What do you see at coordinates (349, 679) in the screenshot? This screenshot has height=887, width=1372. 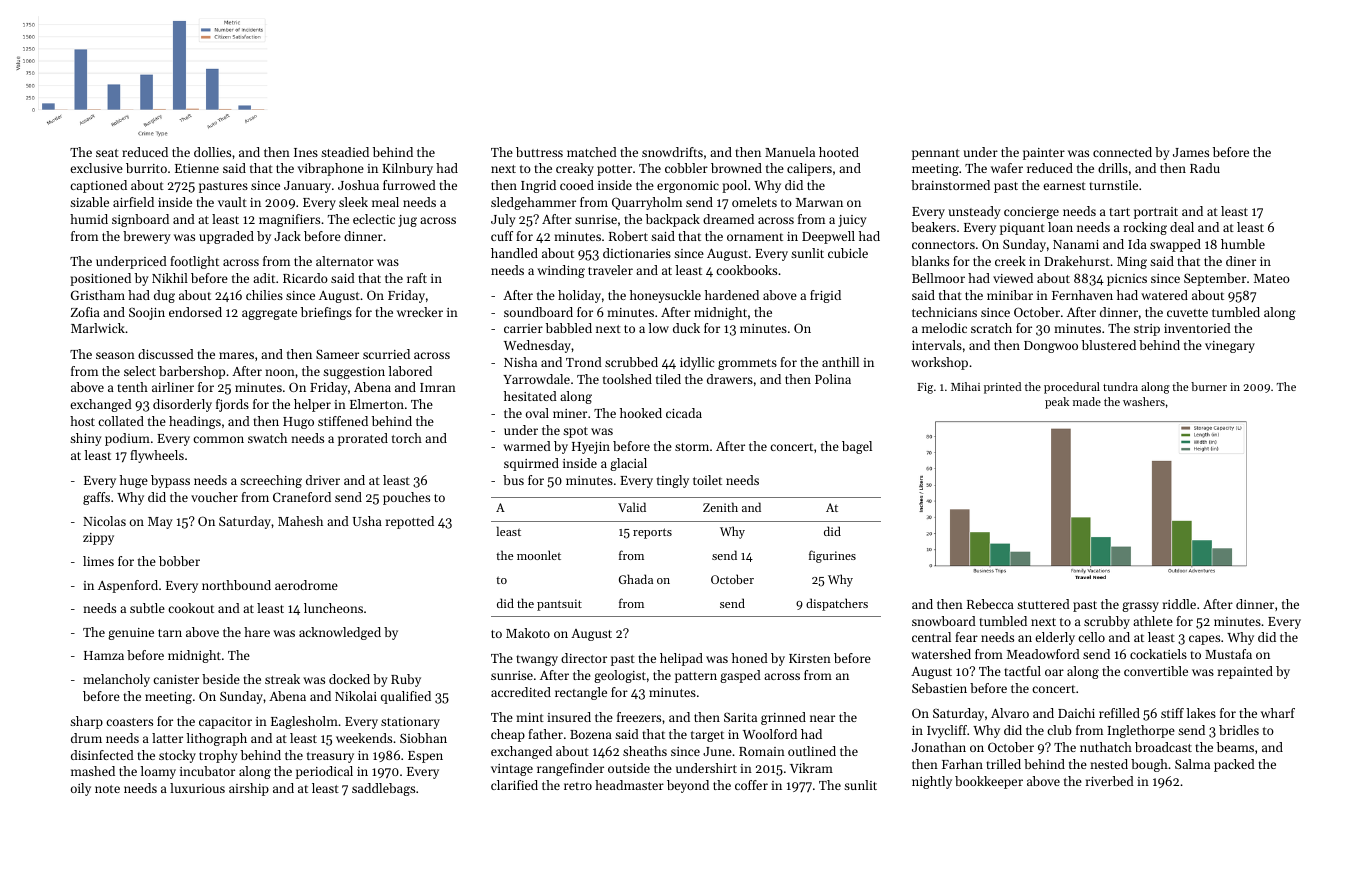 I see `docked` at bounding box center [349, 679].
